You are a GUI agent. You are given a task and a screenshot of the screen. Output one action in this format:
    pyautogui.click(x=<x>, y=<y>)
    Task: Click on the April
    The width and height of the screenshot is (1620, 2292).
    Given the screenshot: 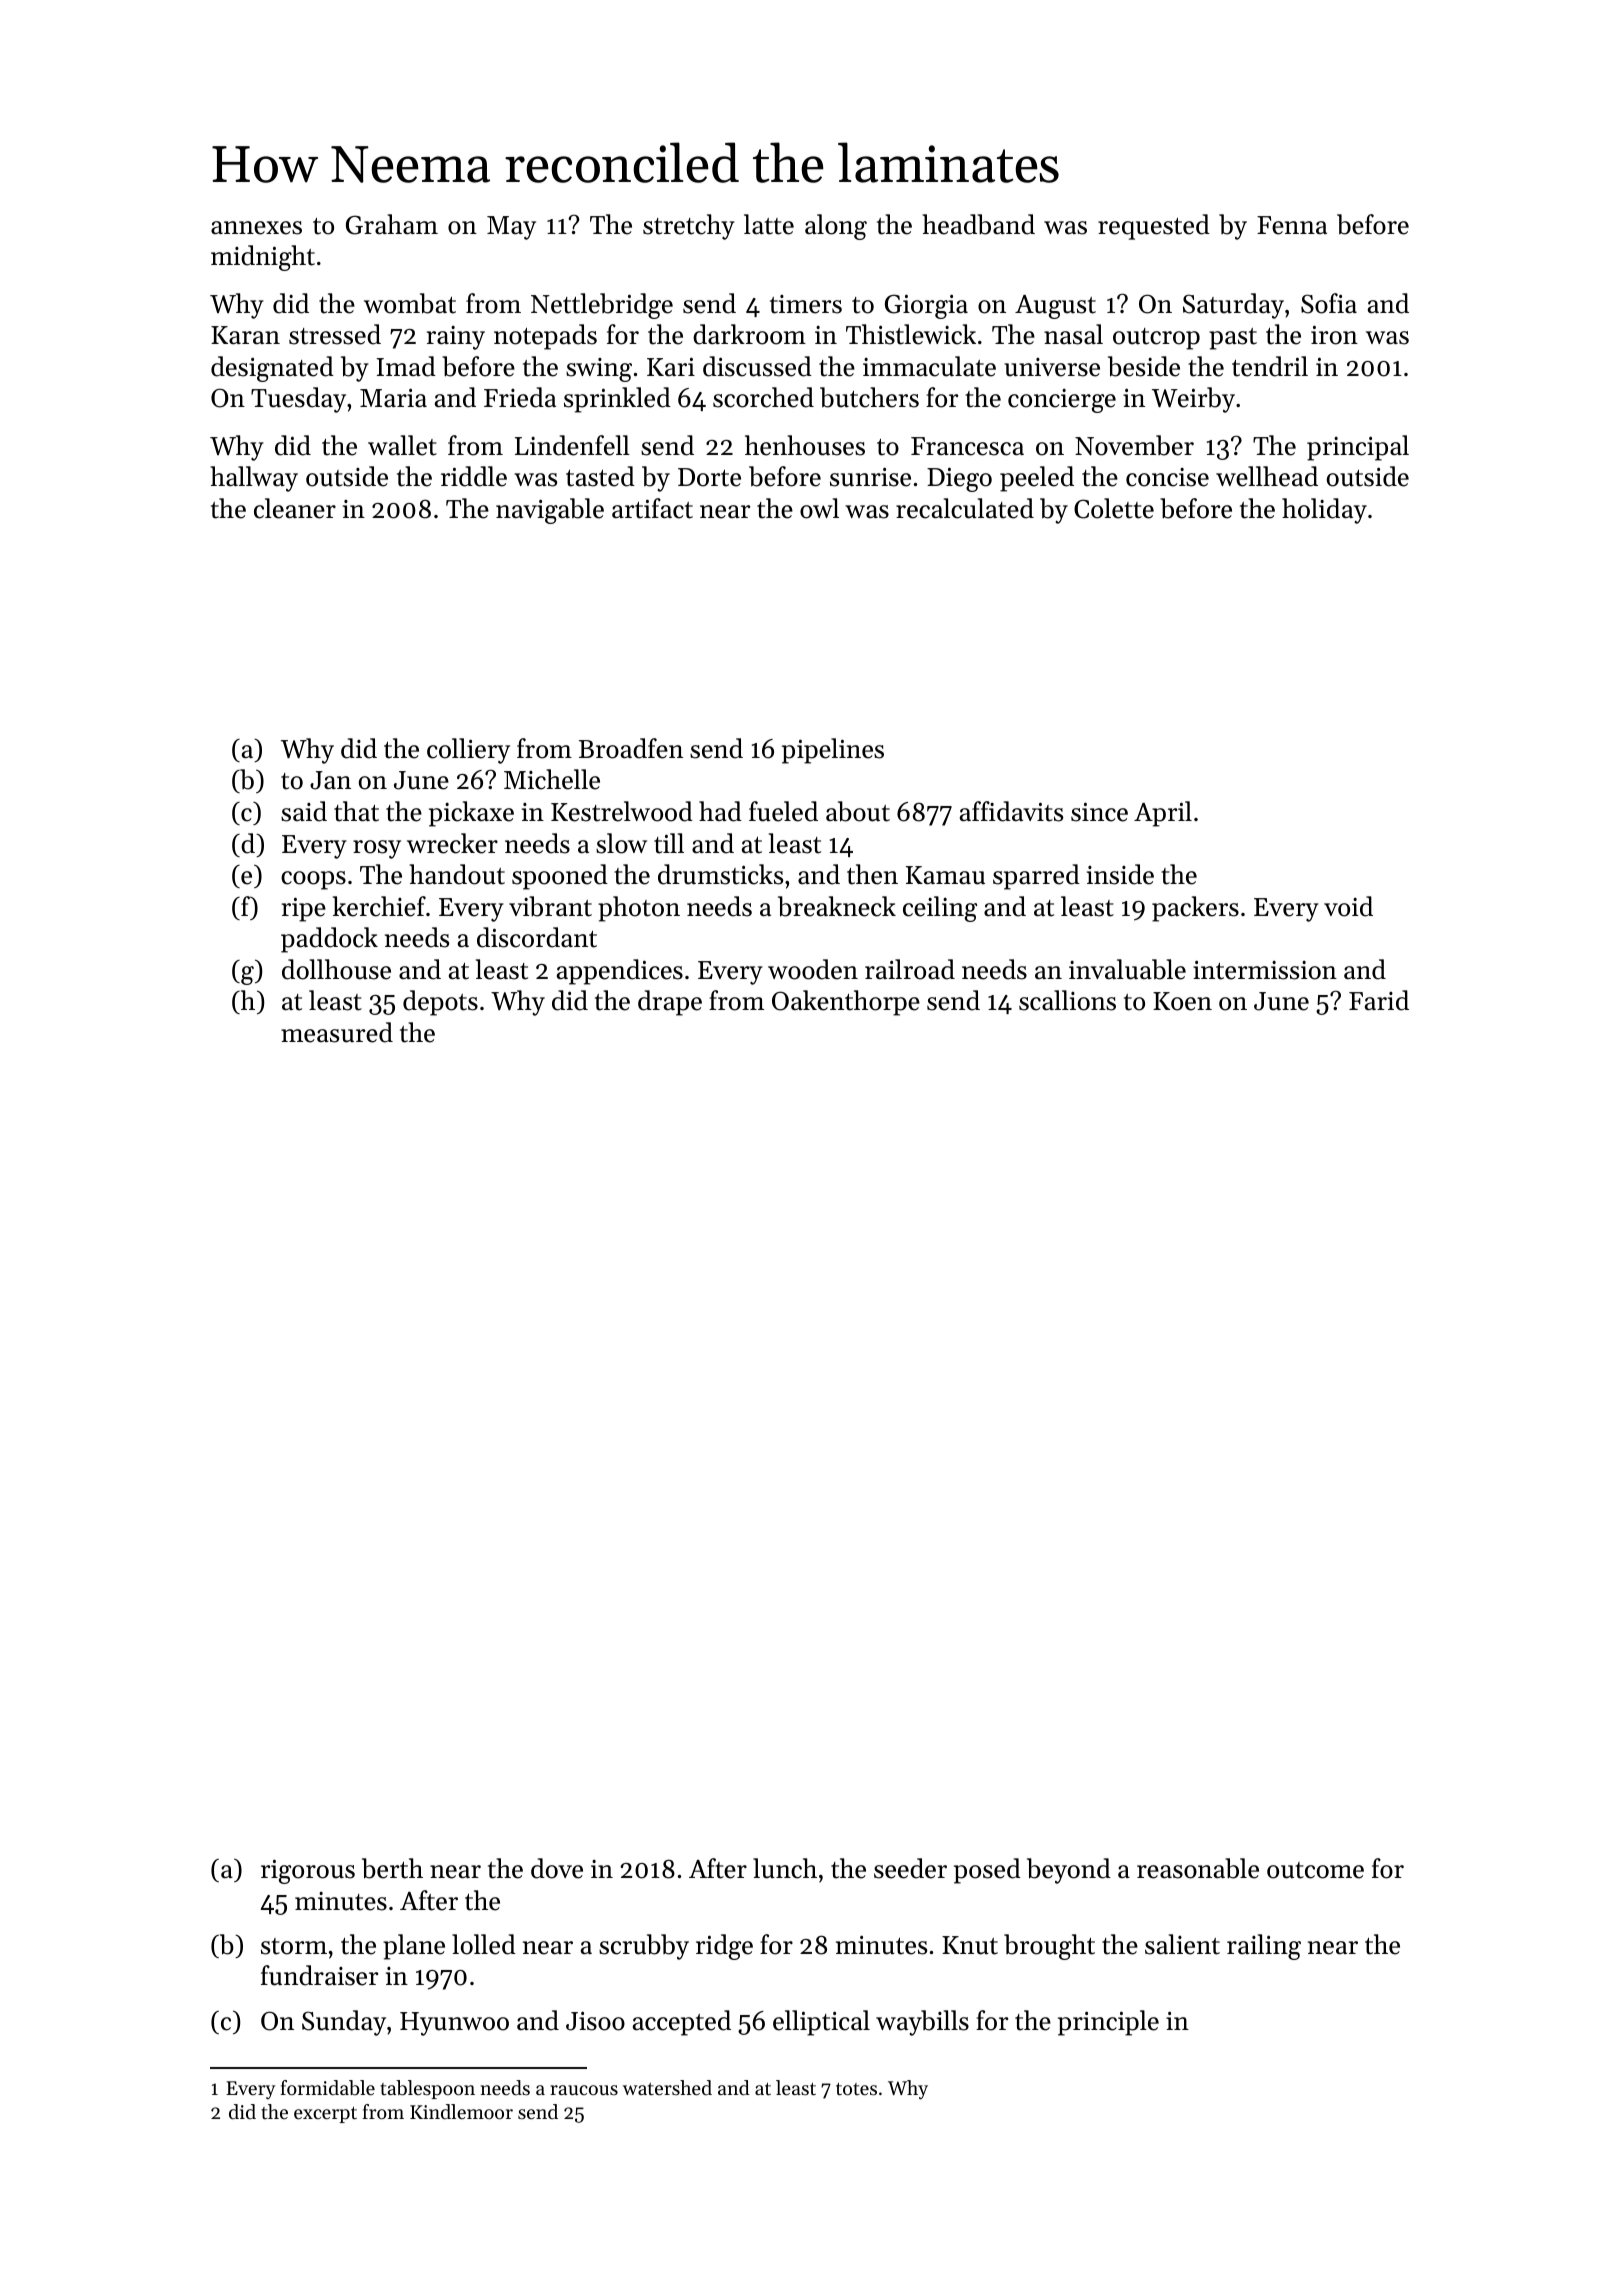 What is the action you would take?
    pyautogui.click(x=1163, y=814)
